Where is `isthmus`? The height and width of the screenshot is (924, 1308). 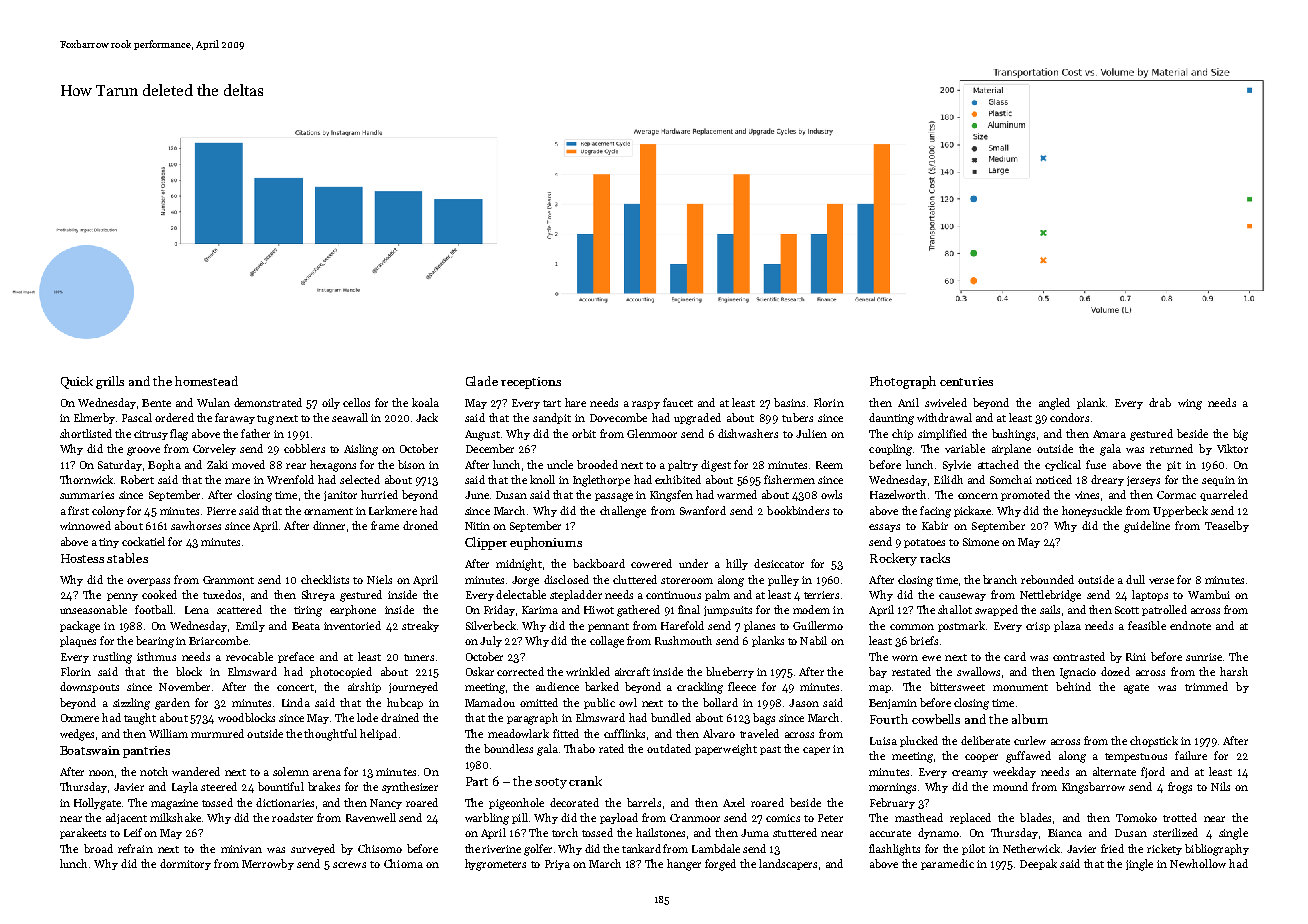 isthmus is located at coordinates (156, 656).
